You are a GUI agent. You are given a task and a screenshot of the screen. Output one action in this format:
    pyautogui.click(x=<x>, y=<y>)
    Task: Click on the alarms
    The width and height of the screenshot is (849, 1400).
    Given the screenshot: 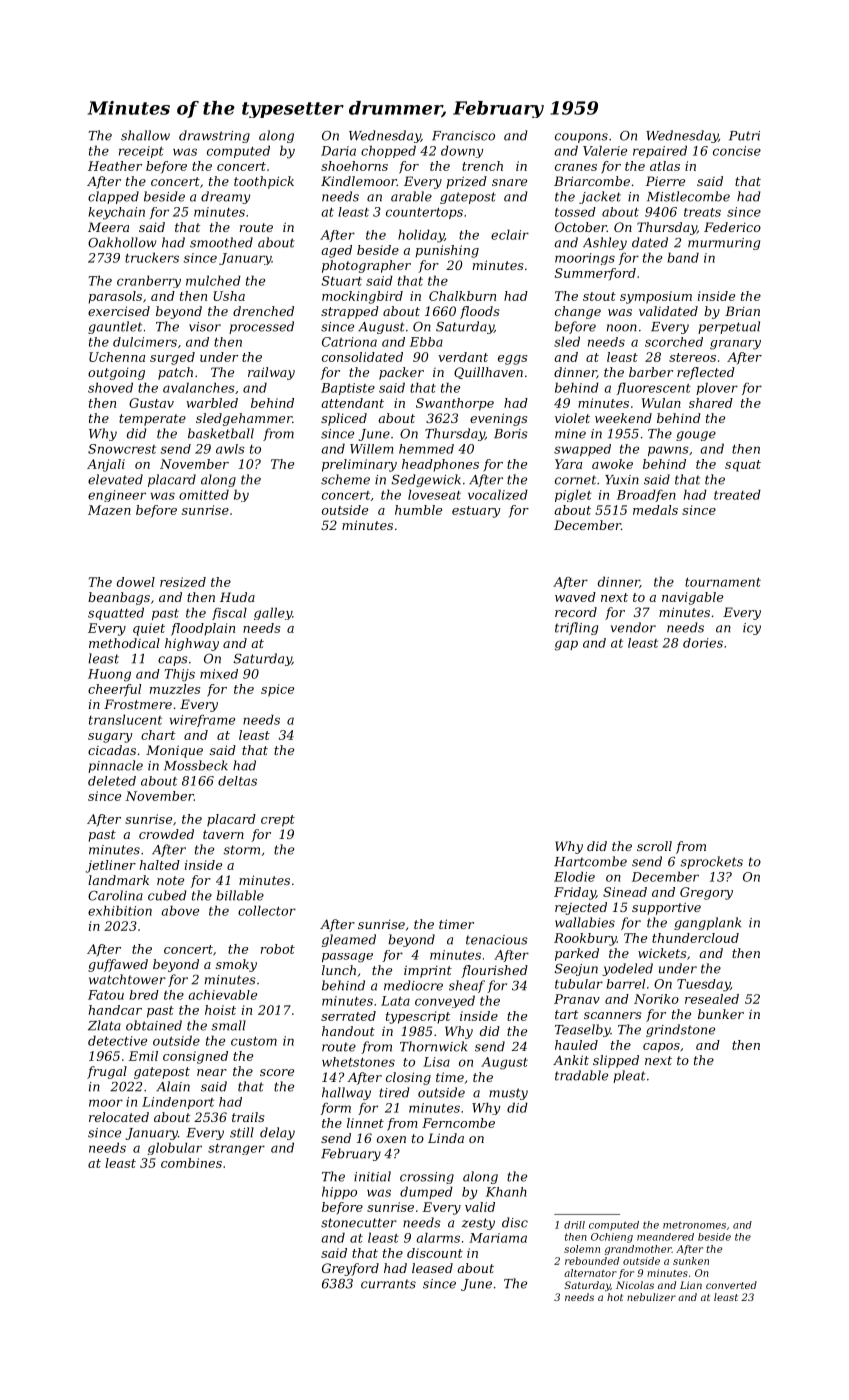 What is the action you would take?
    pyautogui.click(x=438, y=1237)
